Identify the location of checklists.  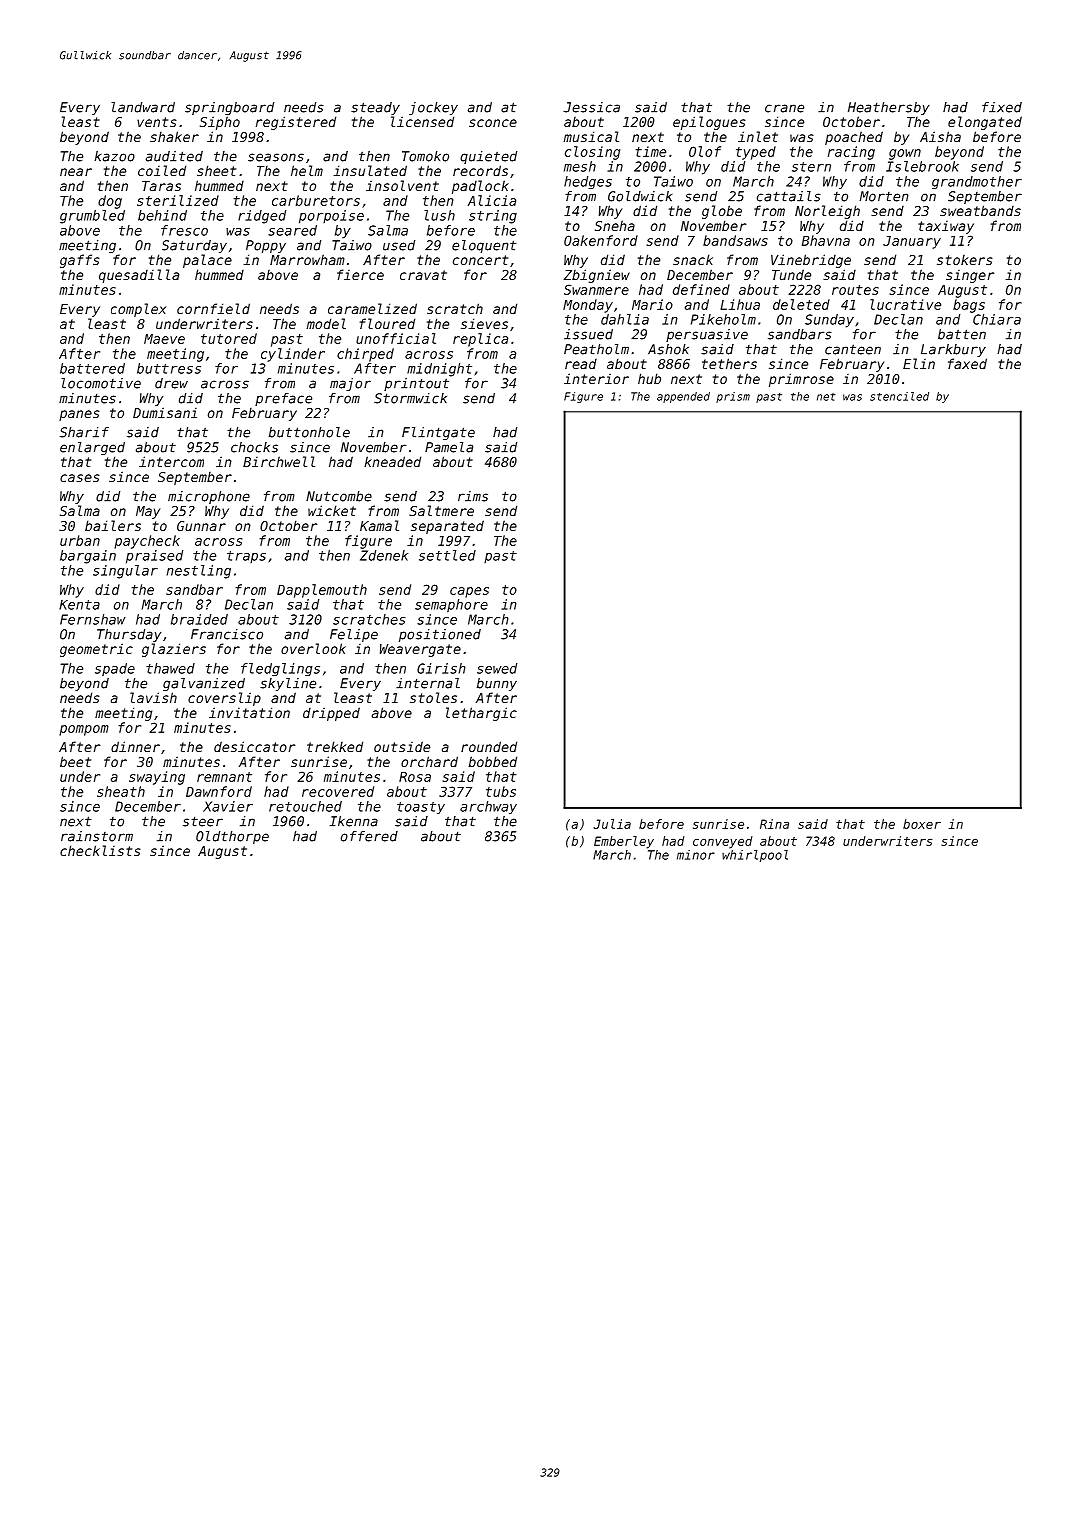
(100, 850).
